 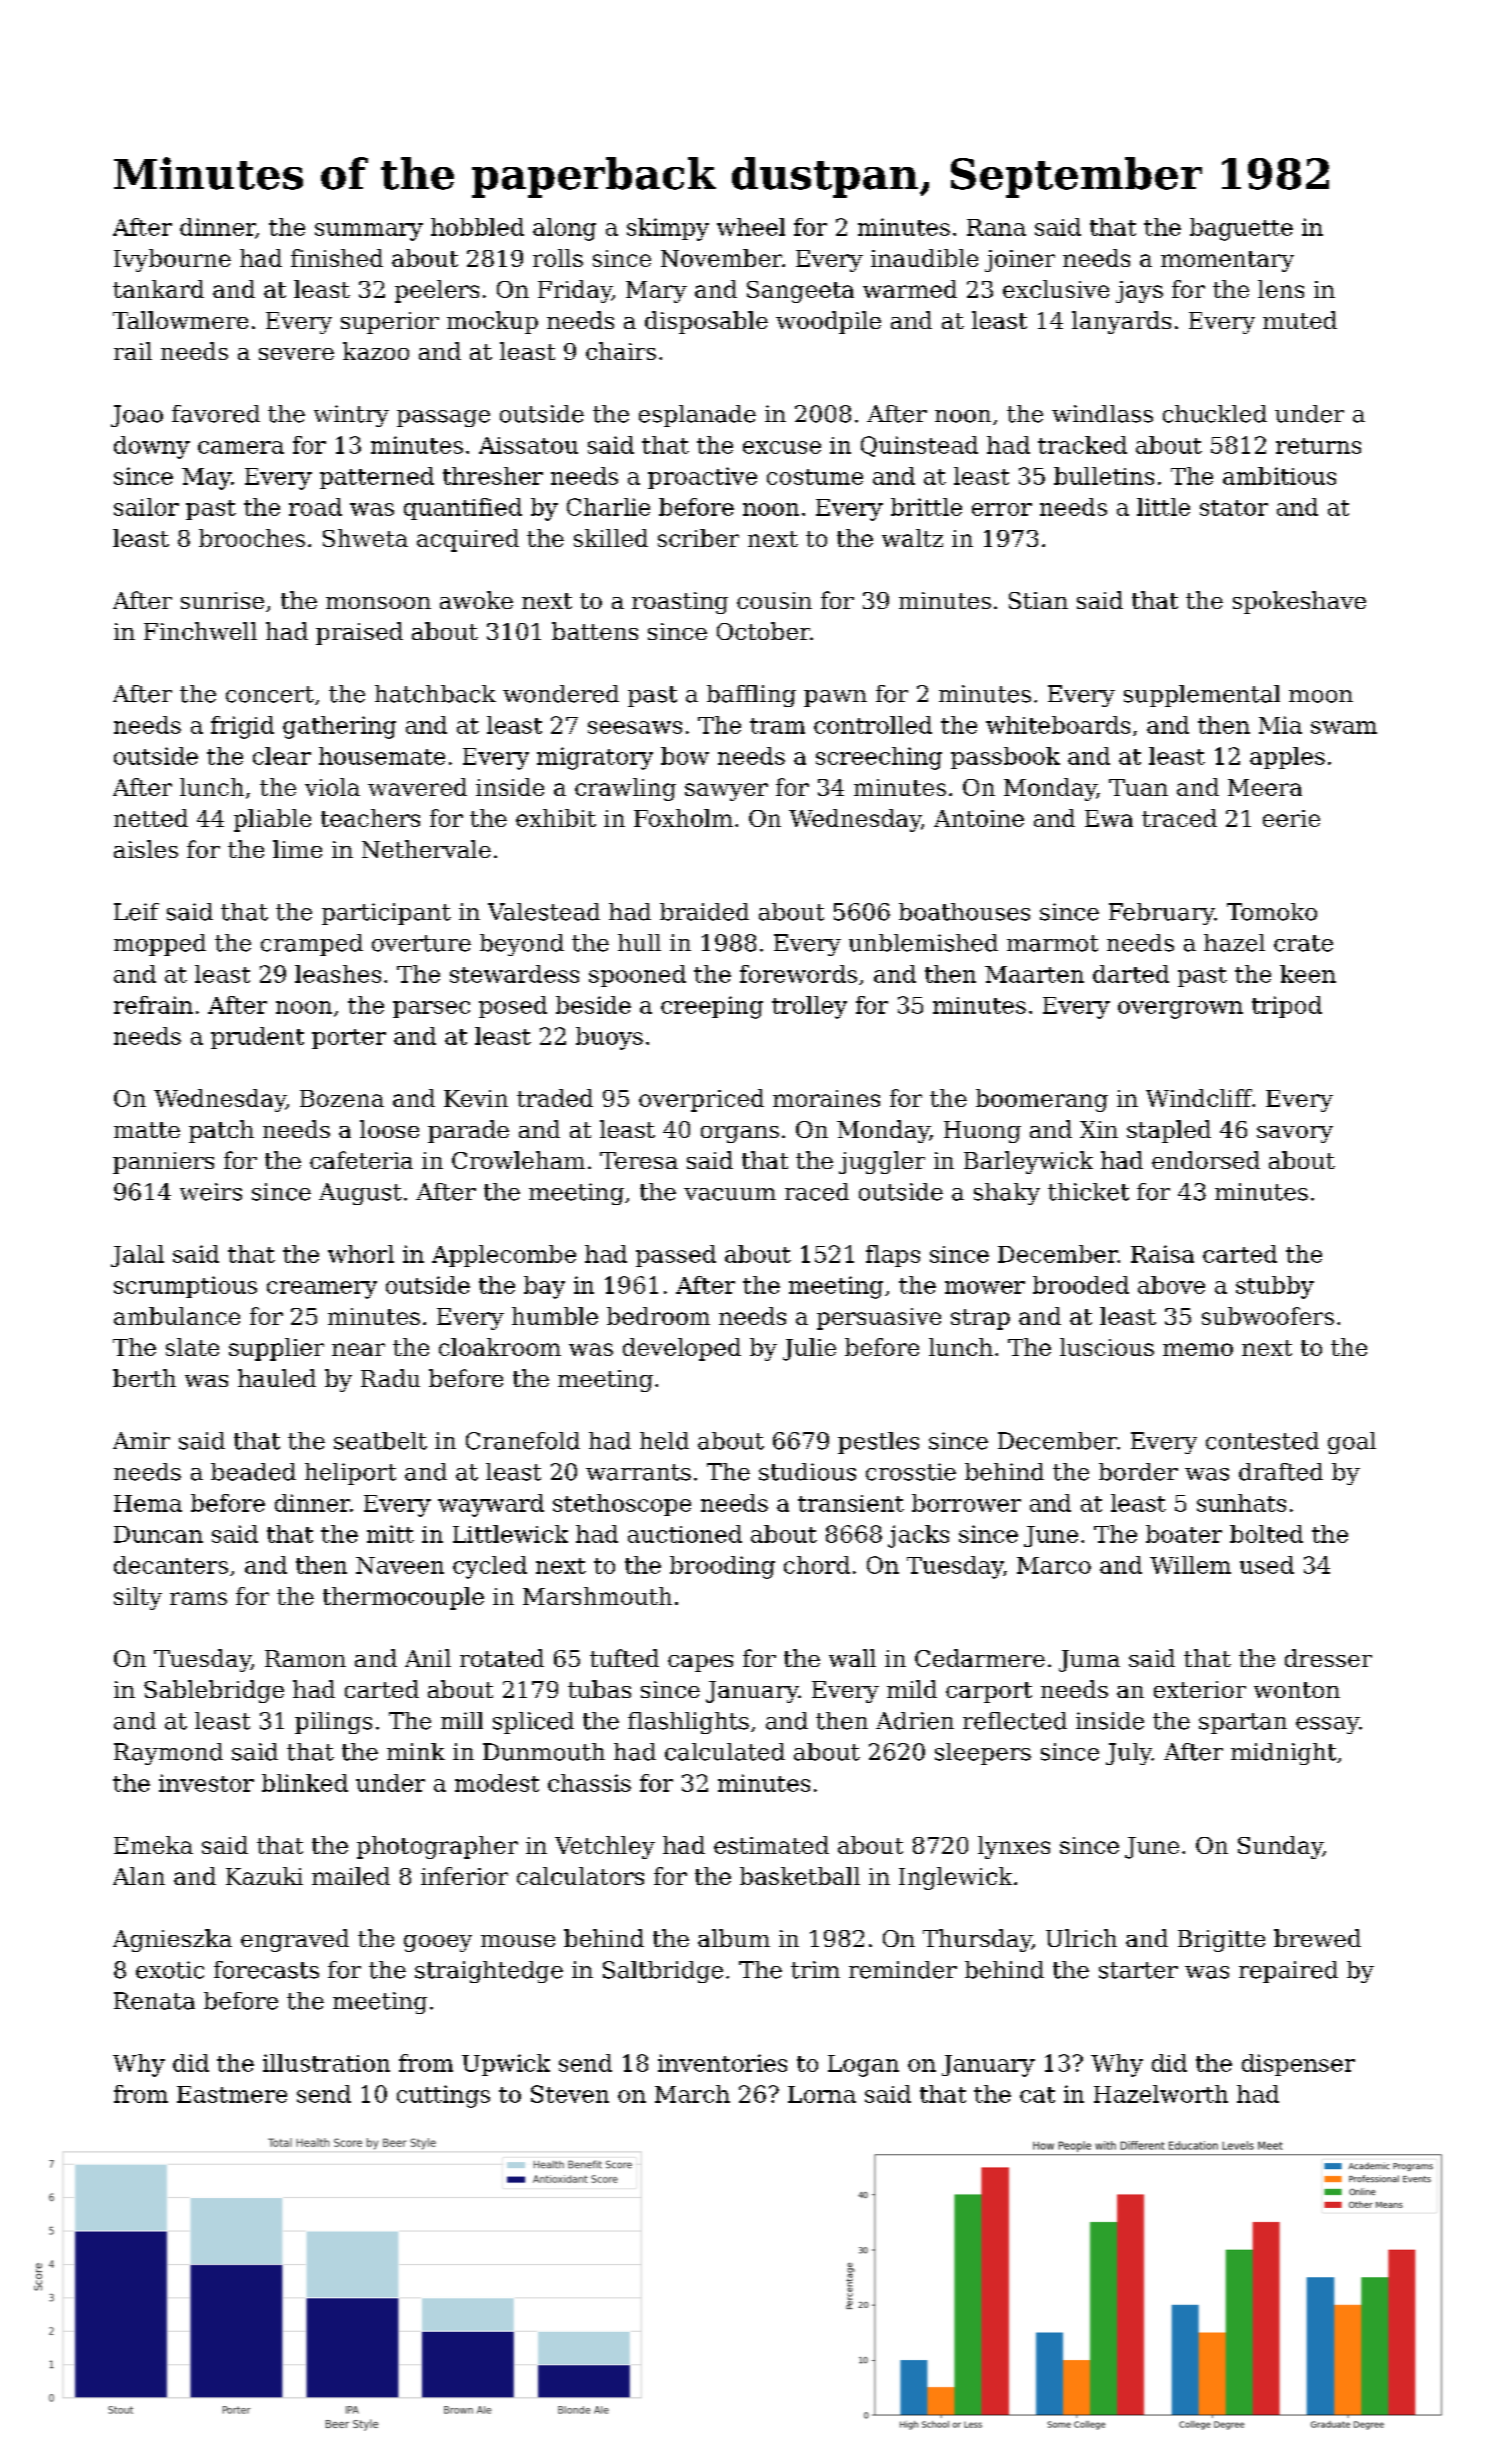 What do you see at coordinates (852, 1658) in the screenshot?
I see `wall` at bounding box center [852, 1658].
